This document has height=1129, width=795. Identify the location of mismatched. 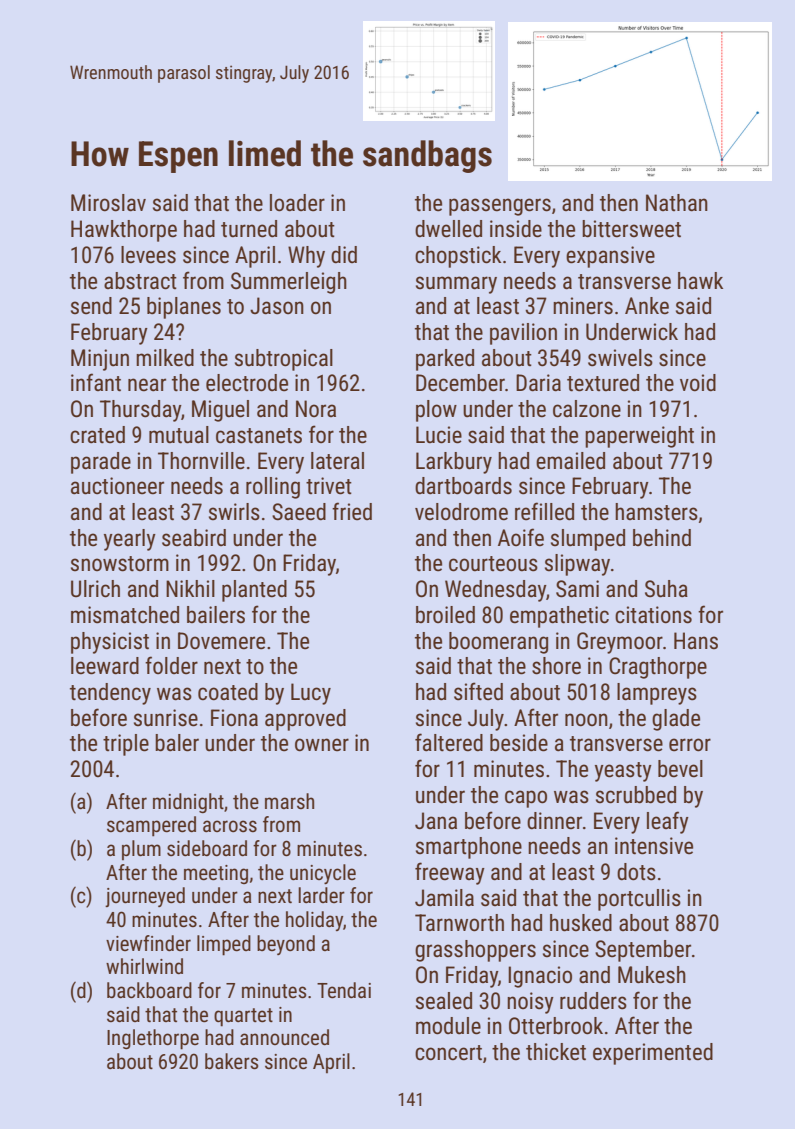
(125, 615).
